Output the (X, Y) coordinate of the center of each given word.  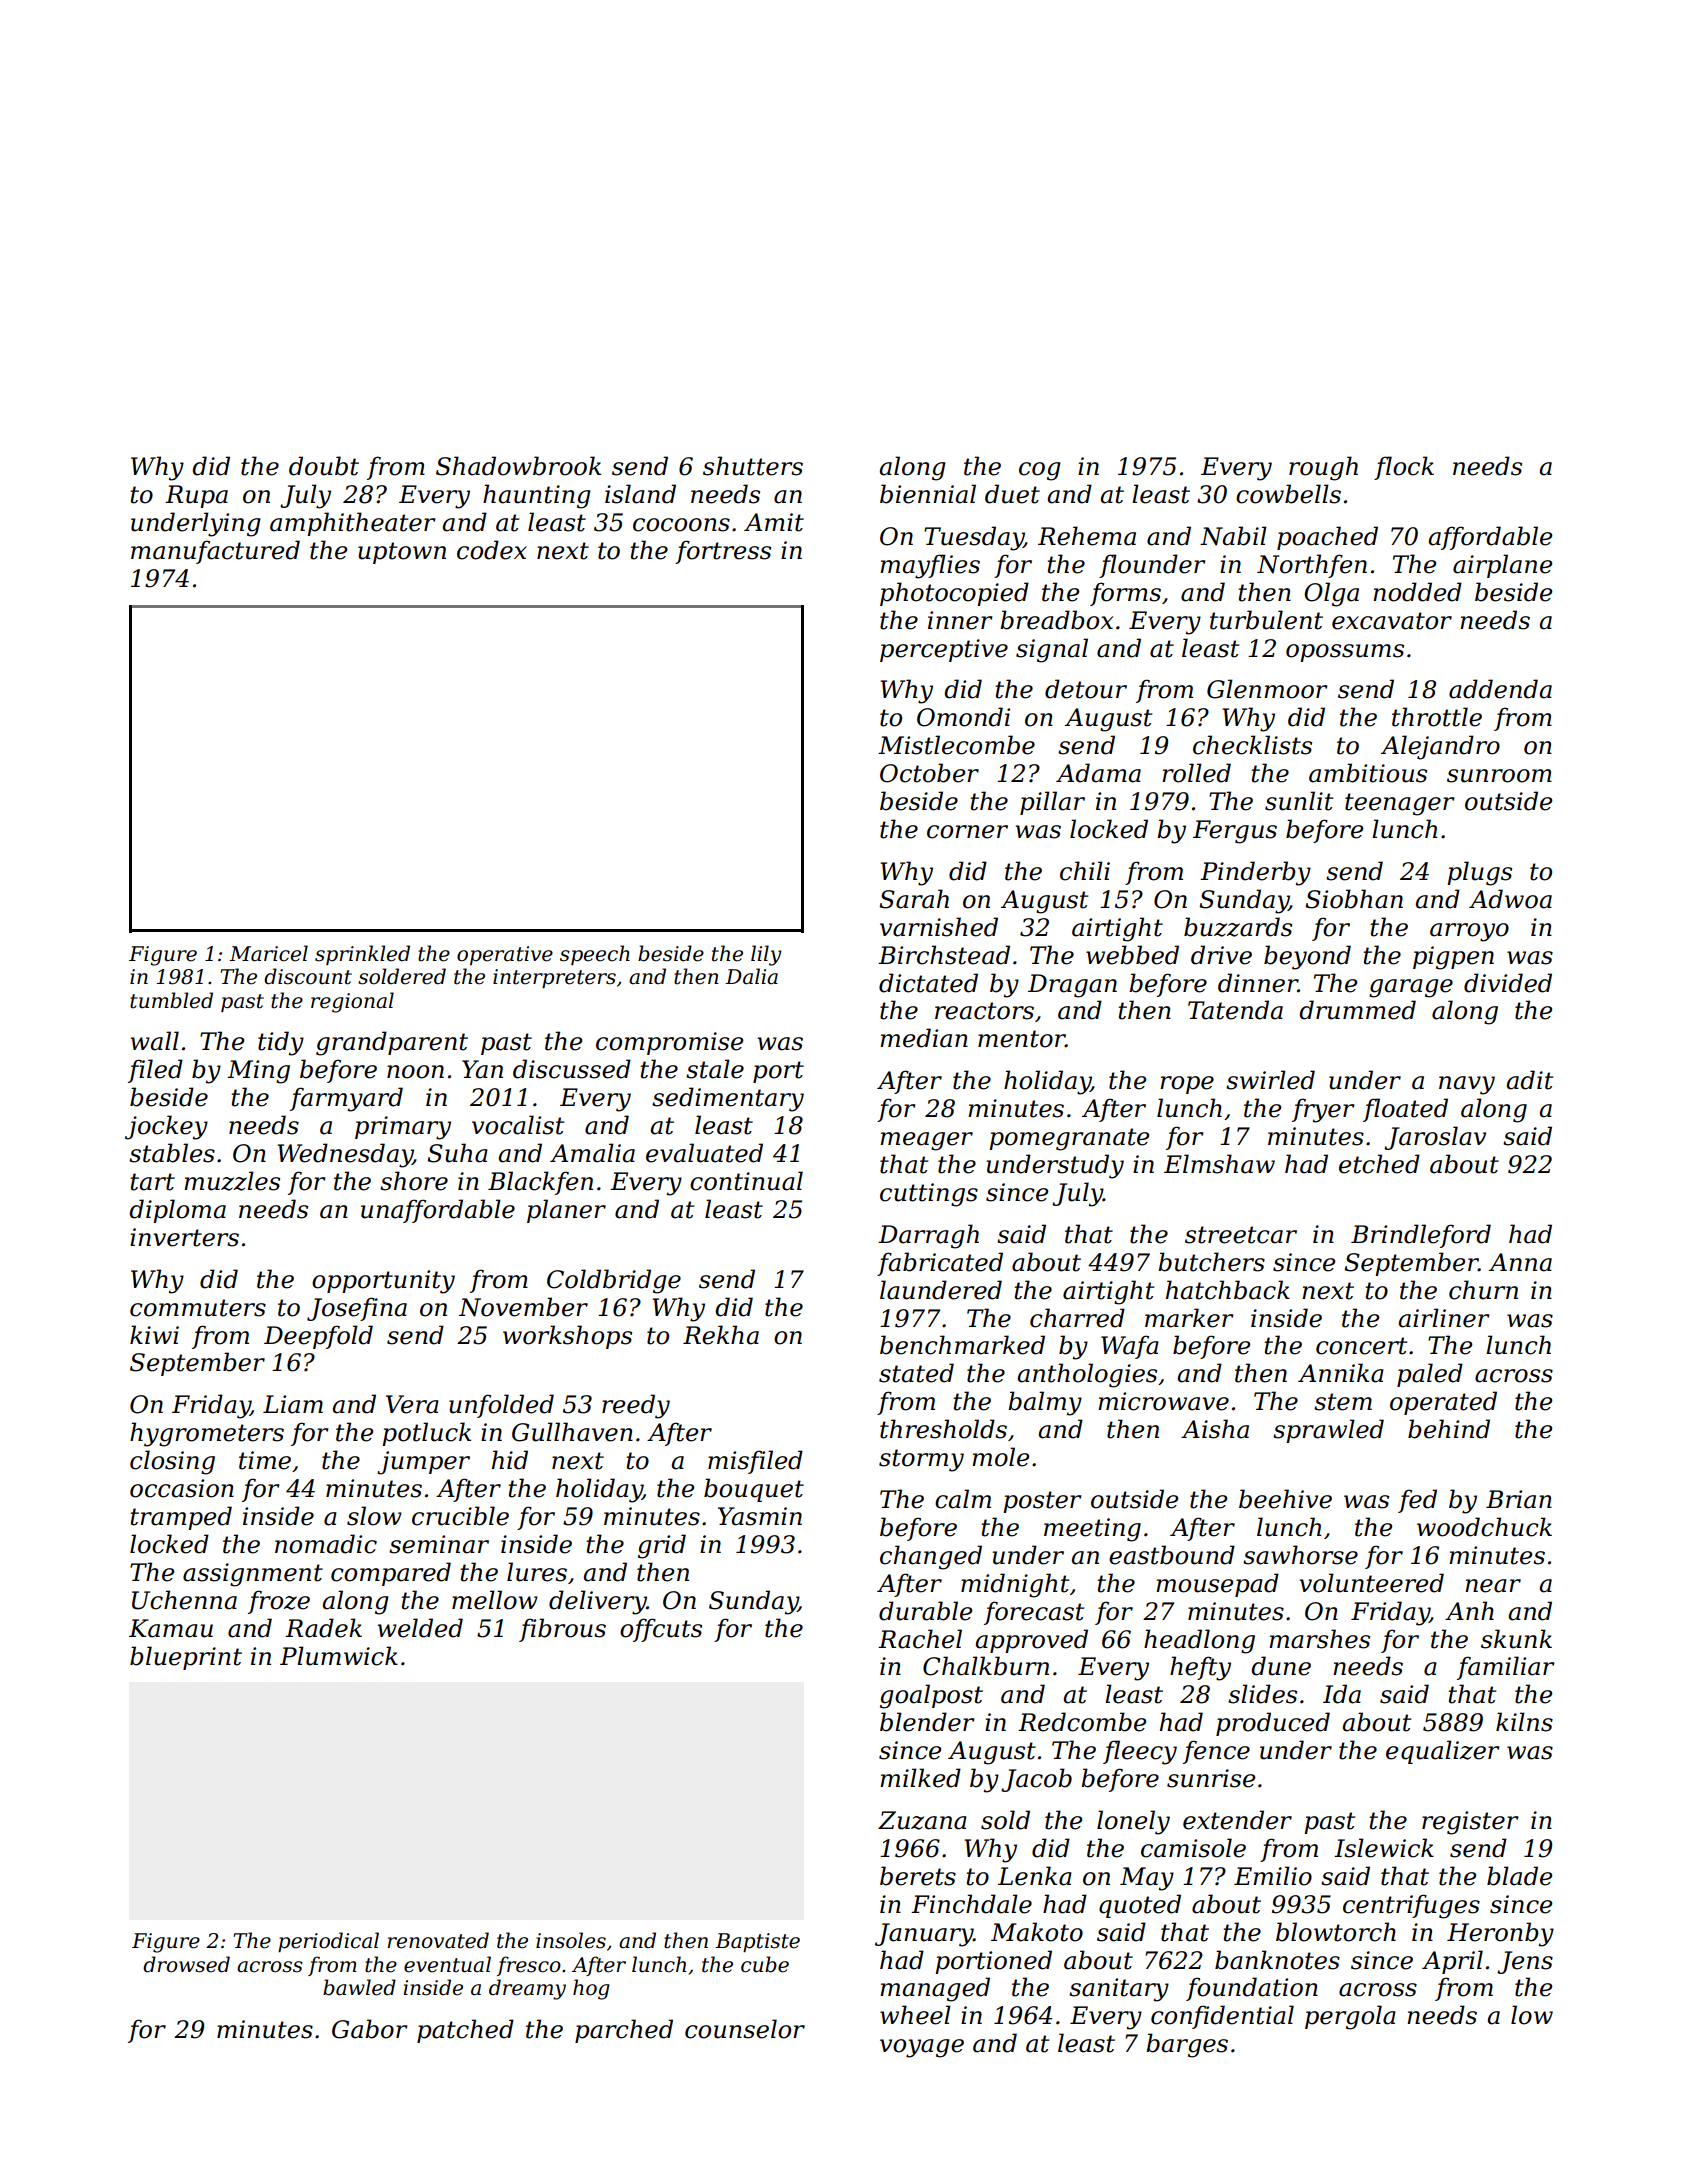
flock (1404, 468)
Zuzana (922, 1820)
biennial (928, 494)
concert (1361, 1346)
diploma (177, 1211)
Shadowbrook (518, 466)
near (1493, 1586)
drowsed (186, 1964)
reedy (636, 1406)
